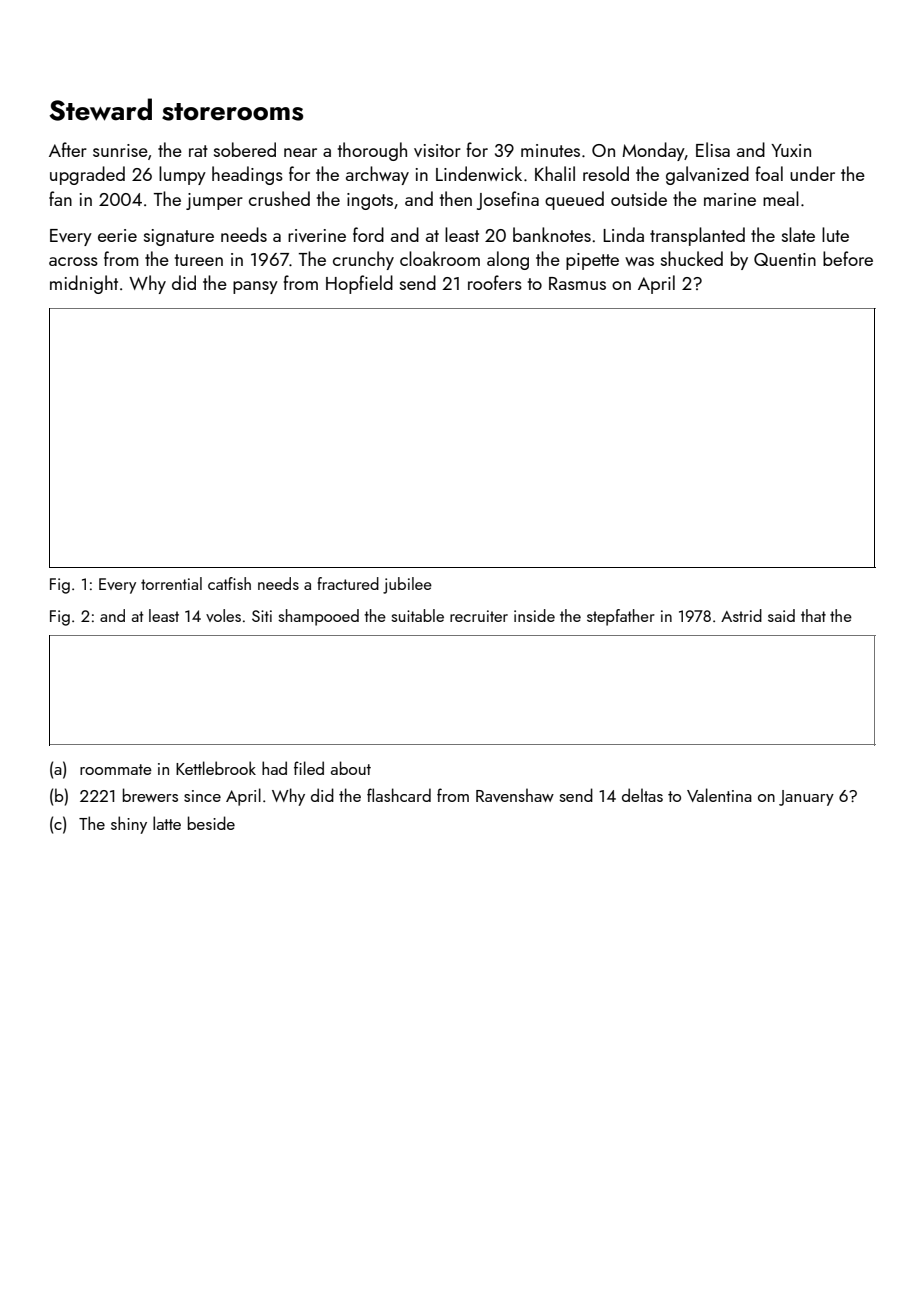  I want to click on storerooms, so click(232, 112).
